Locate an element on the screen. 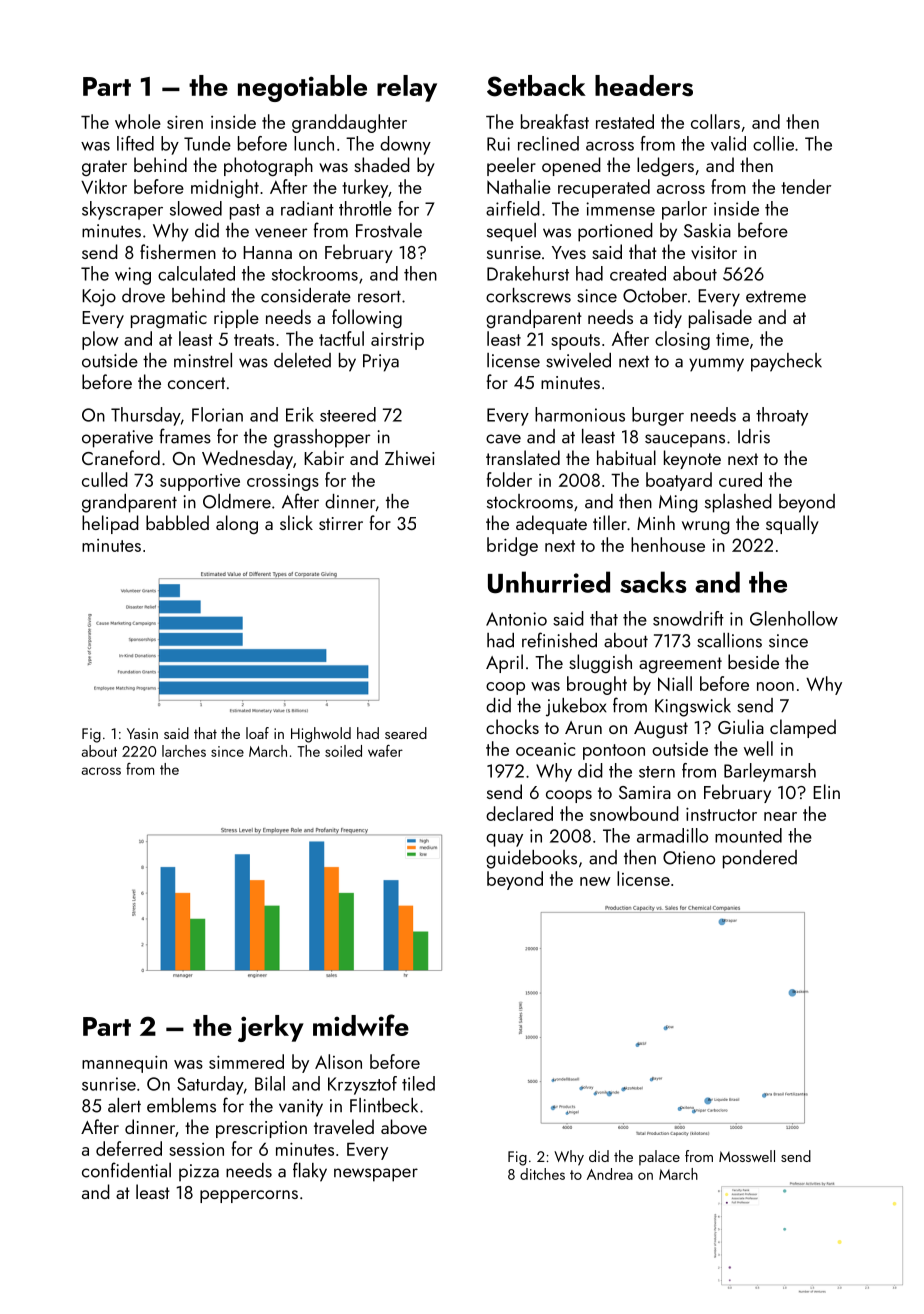 This screenshot has width=924, height=1314. whole is located at coordinates (138, 121).
